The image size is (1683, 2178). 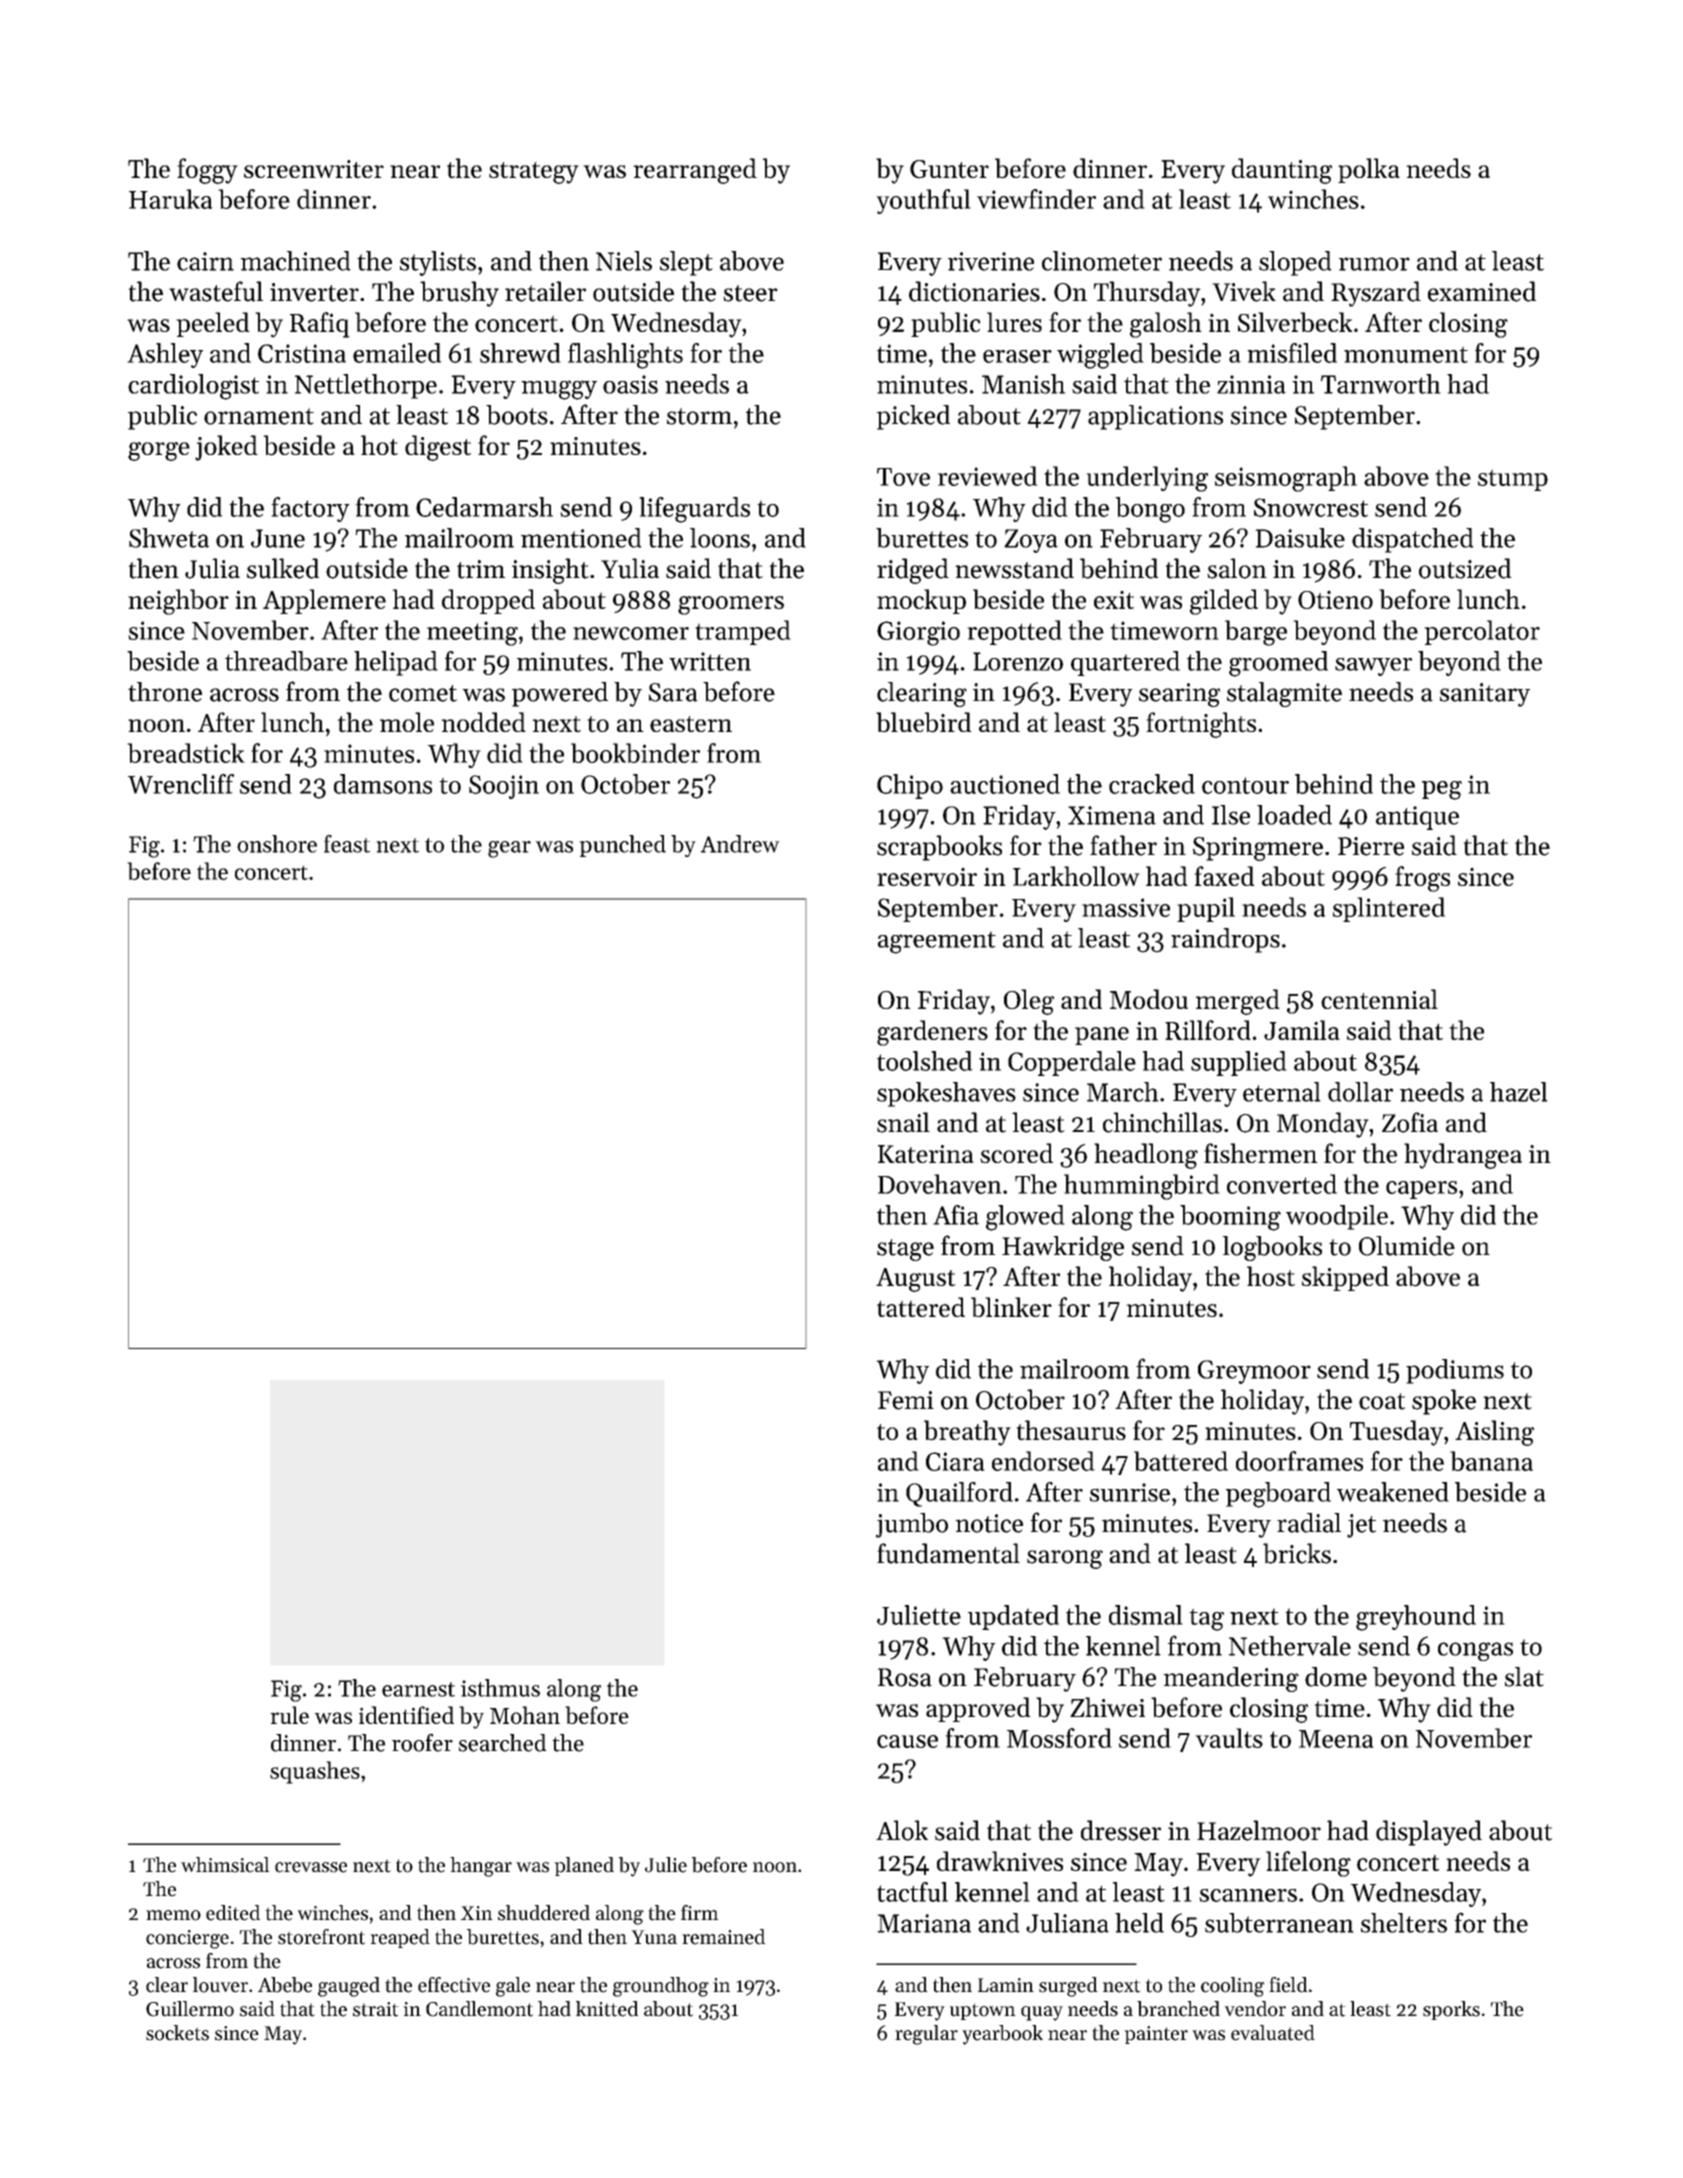 What do you see at coordinates (216, 291) in the image?
I see `wasteful` at bounding box center [216, 291].
